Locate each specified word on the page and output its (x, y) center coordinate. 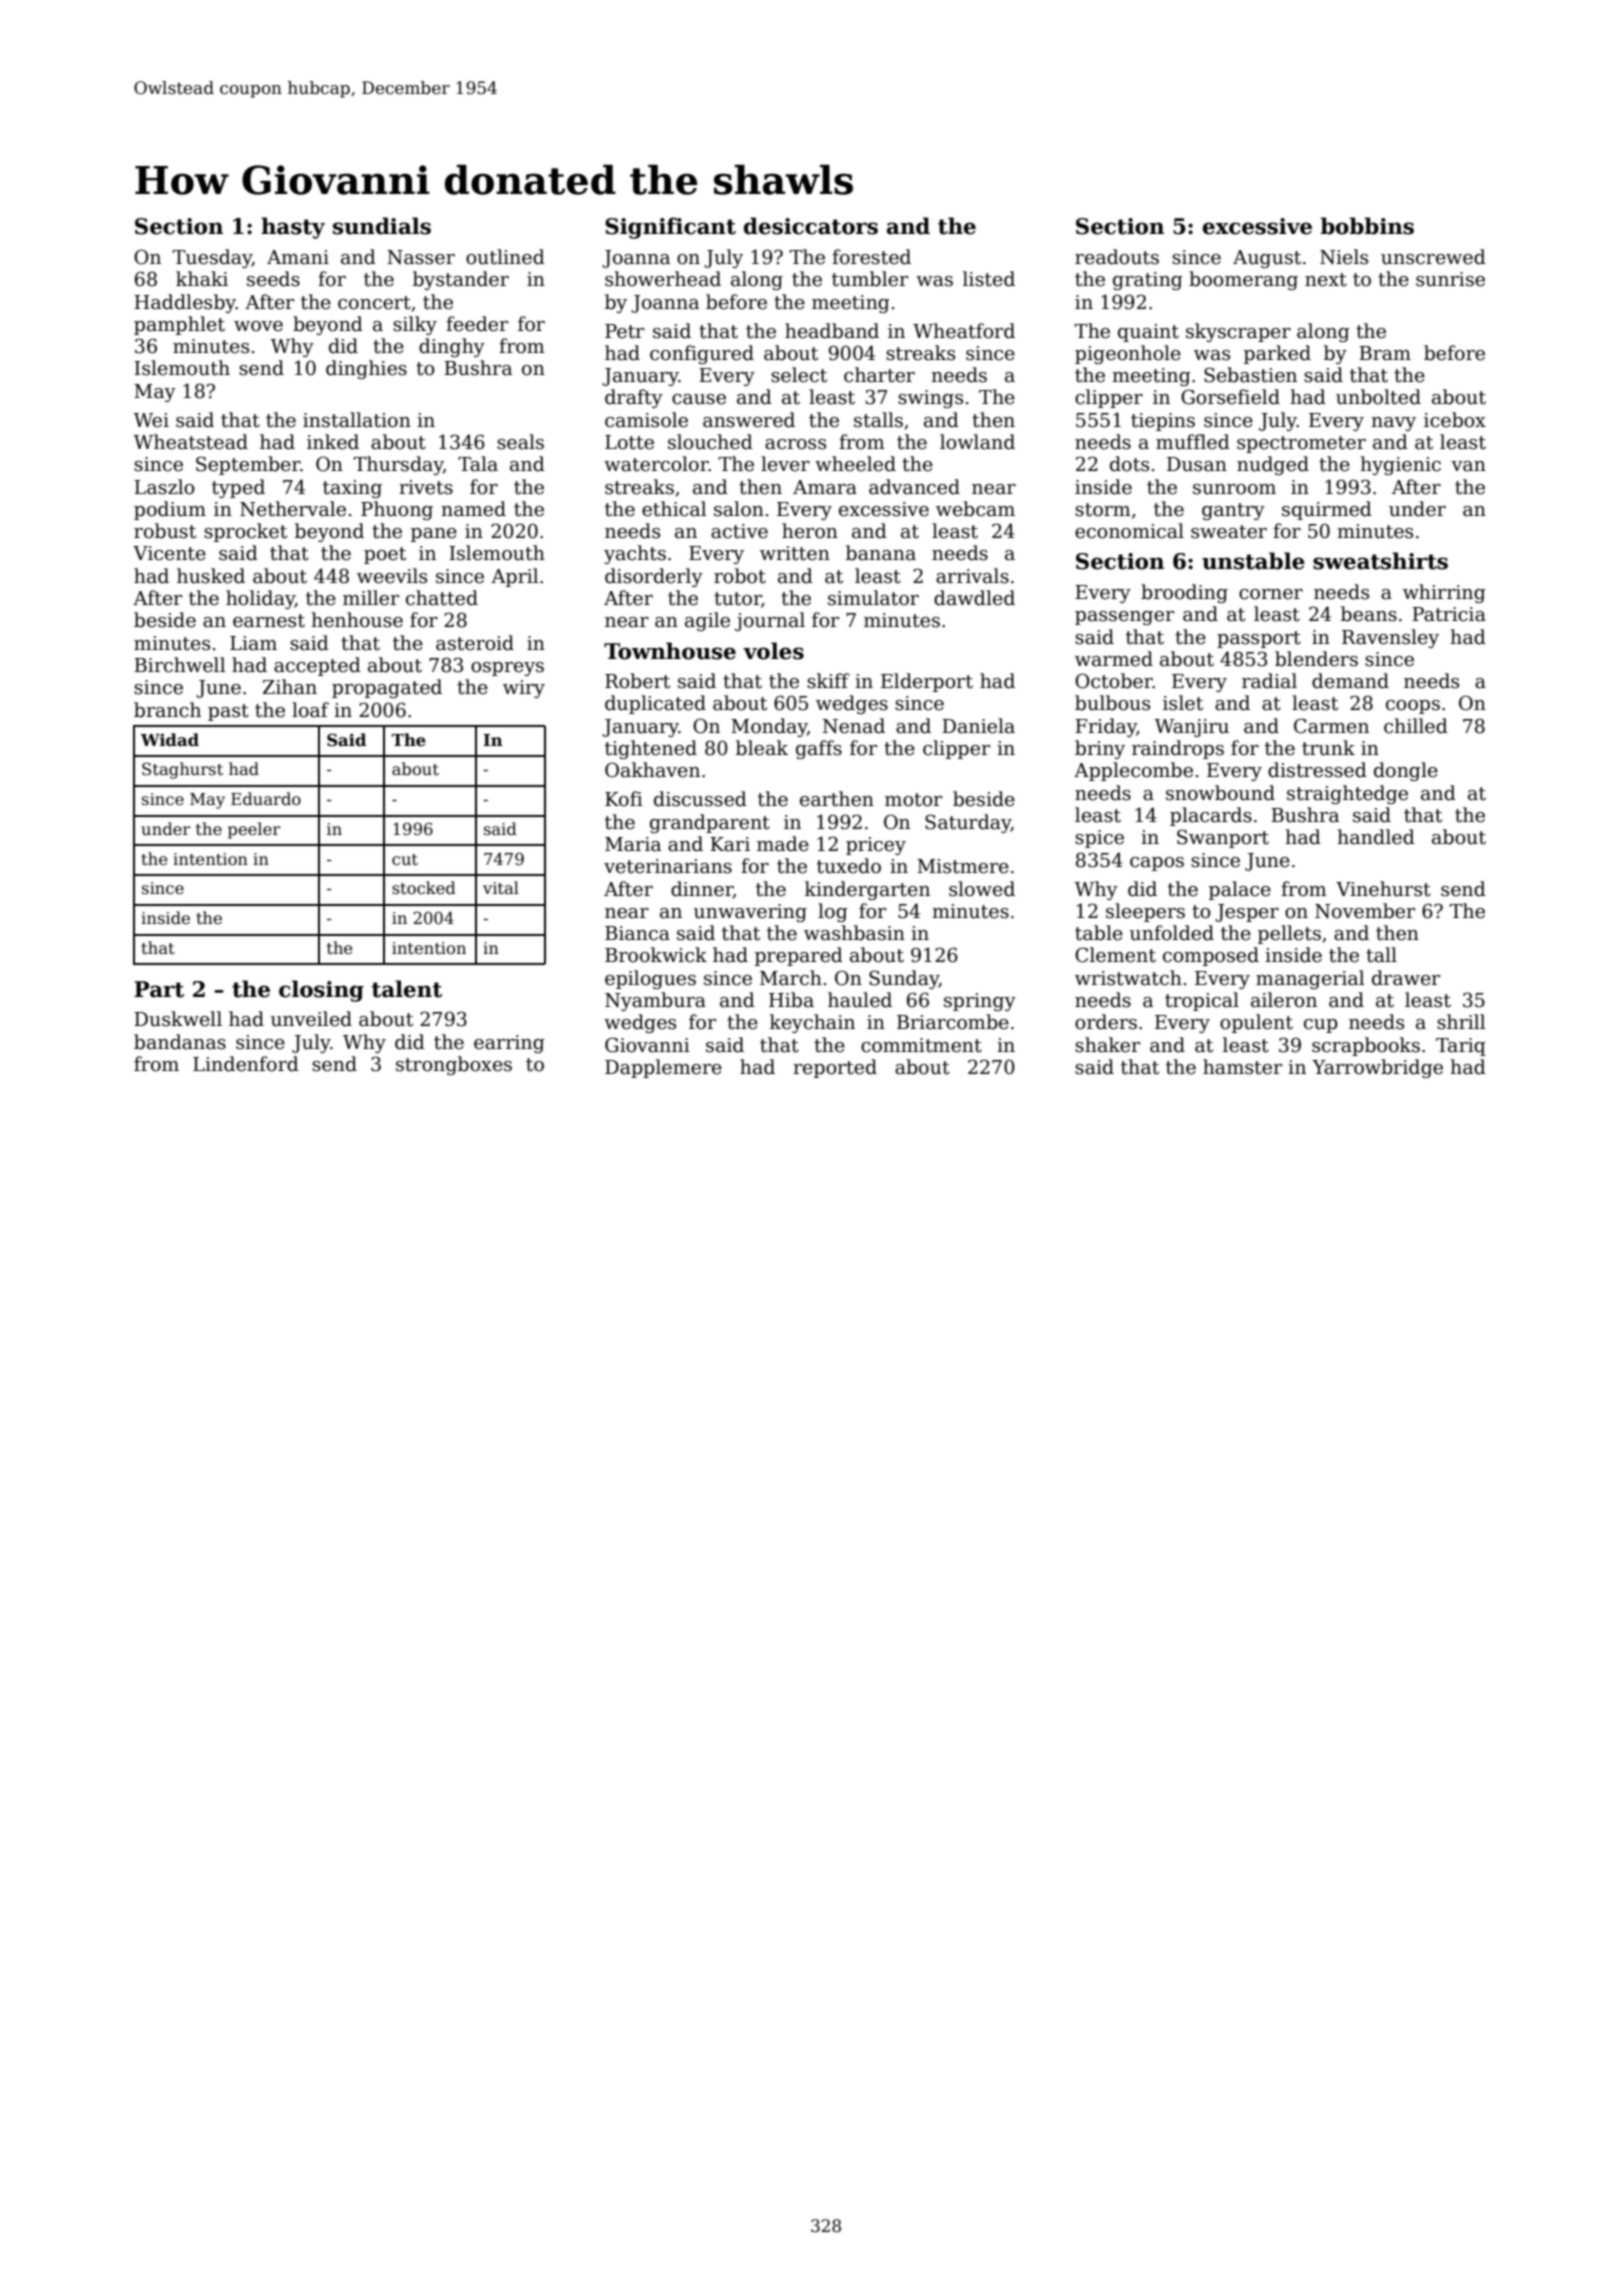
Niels (1344, 257)
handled (1376, 837)
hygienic (1400, 465)
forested (871, 257)
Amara (825, 487)
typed (238, 488)
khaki (202, 279)
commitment (921, 1045)
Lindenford (246, 1064)
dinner (702, 889)
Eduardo (266, 798)
